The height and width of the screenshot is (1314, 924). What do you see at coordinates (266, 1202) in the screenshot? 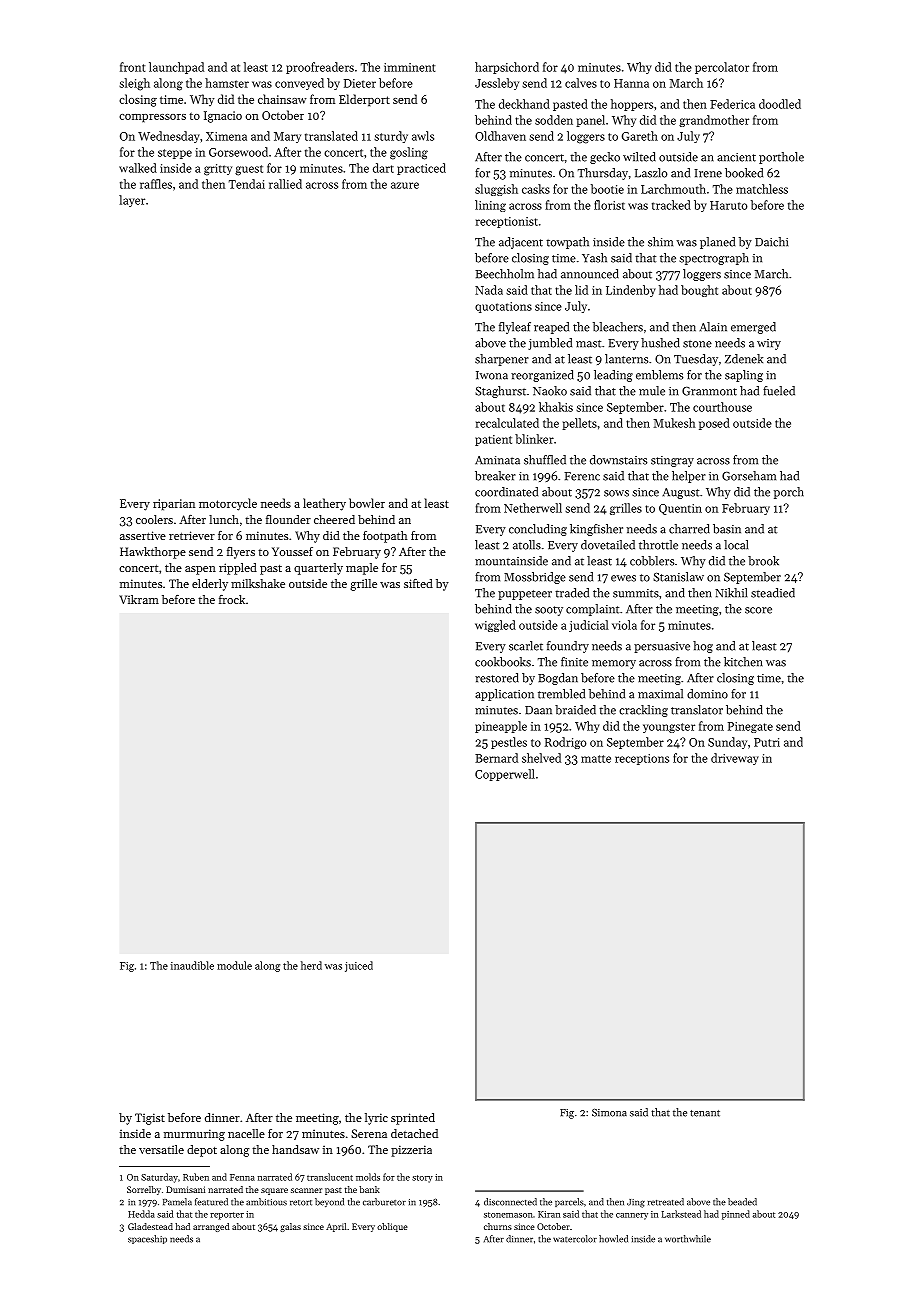
I see `ambitious` at bounding box center [266, 1202].
